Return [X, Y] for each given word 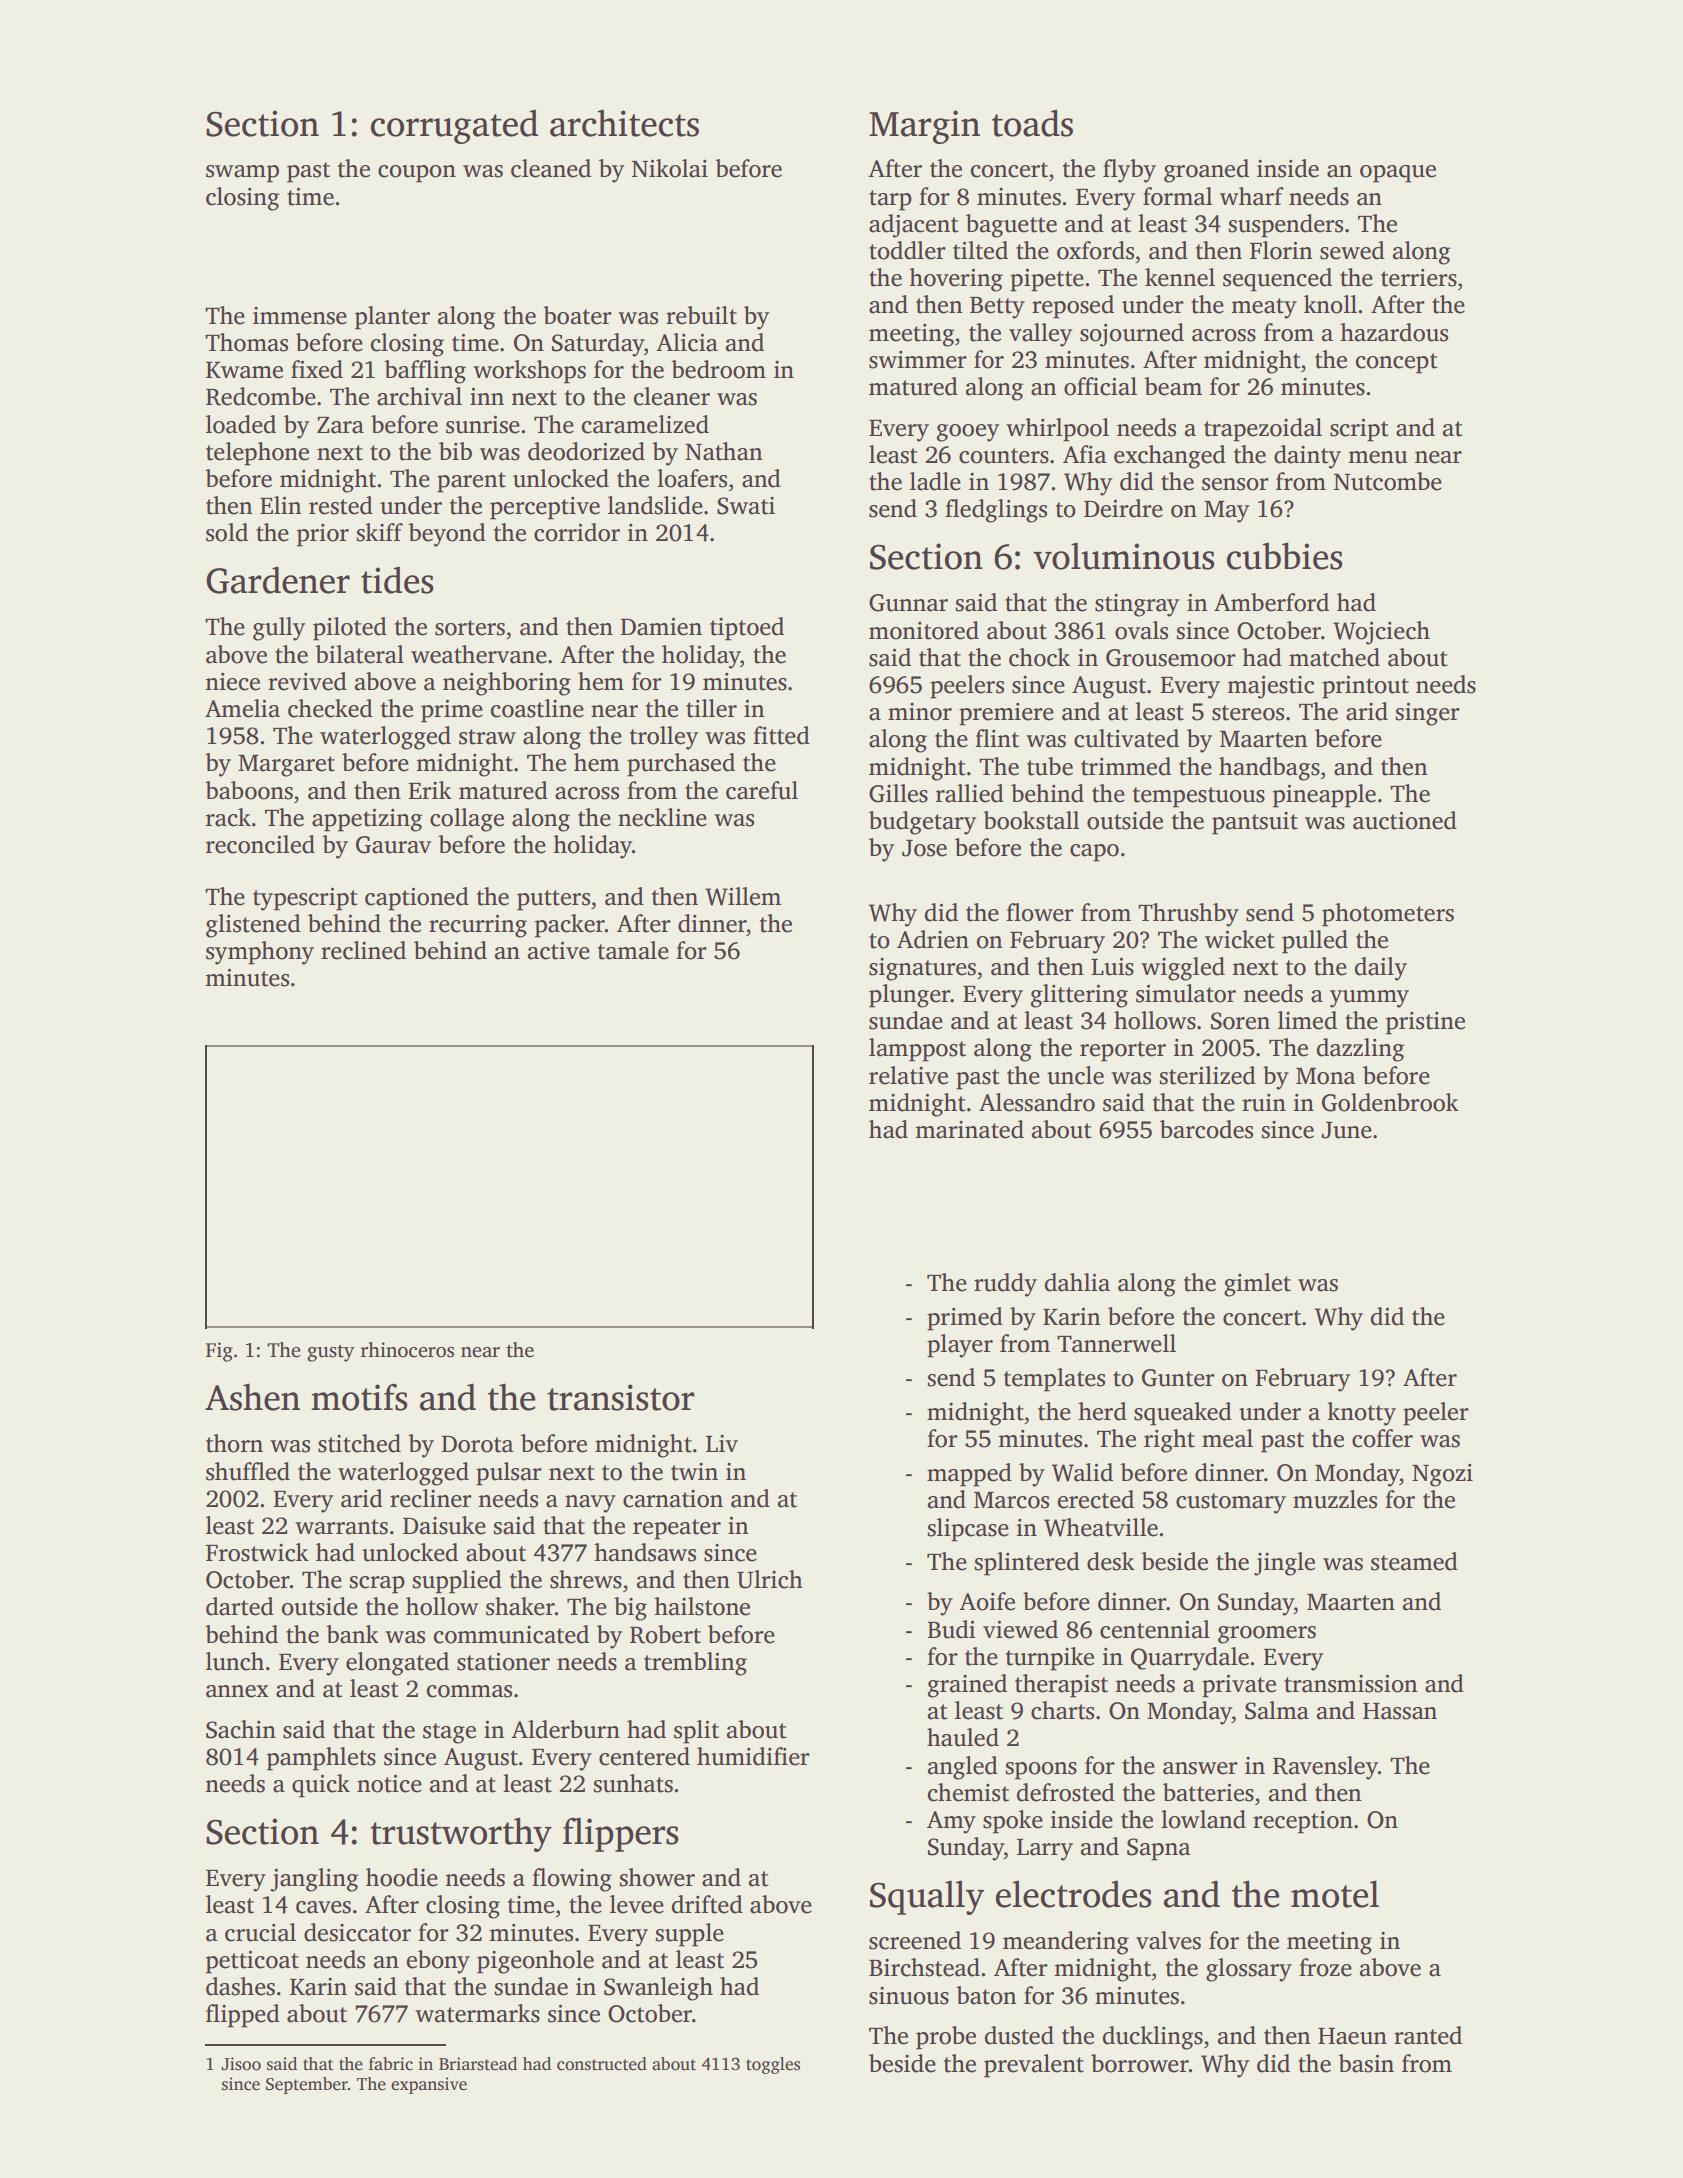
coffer [1382, 1438]
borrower [1140, 2063]
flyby [1129, 171]
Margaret [286, 766]
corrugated [454, 126]
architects [624, 123]
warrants [341, 1527]
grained [967, 1686]
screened [915, 1940]
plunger [910, 996]
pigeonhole [535, 1962]
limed [1307, 1020]
